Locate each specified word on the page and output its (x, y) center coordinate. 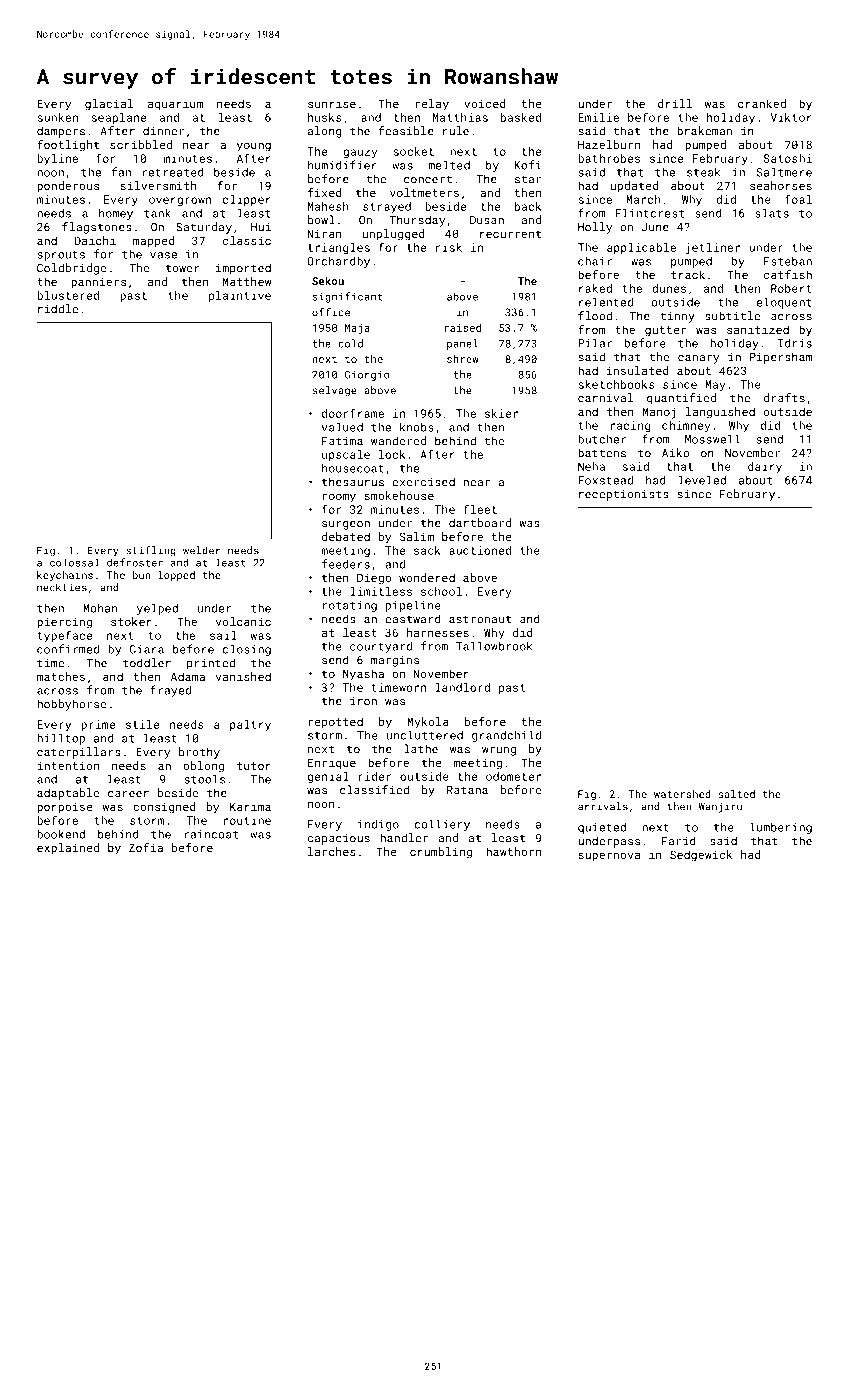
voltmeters (424, 192)
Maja (357, 329)
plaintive (240, 296)
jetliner (713, 249)
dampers (61, 132)
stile (143, 724)
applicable (641, 248)
